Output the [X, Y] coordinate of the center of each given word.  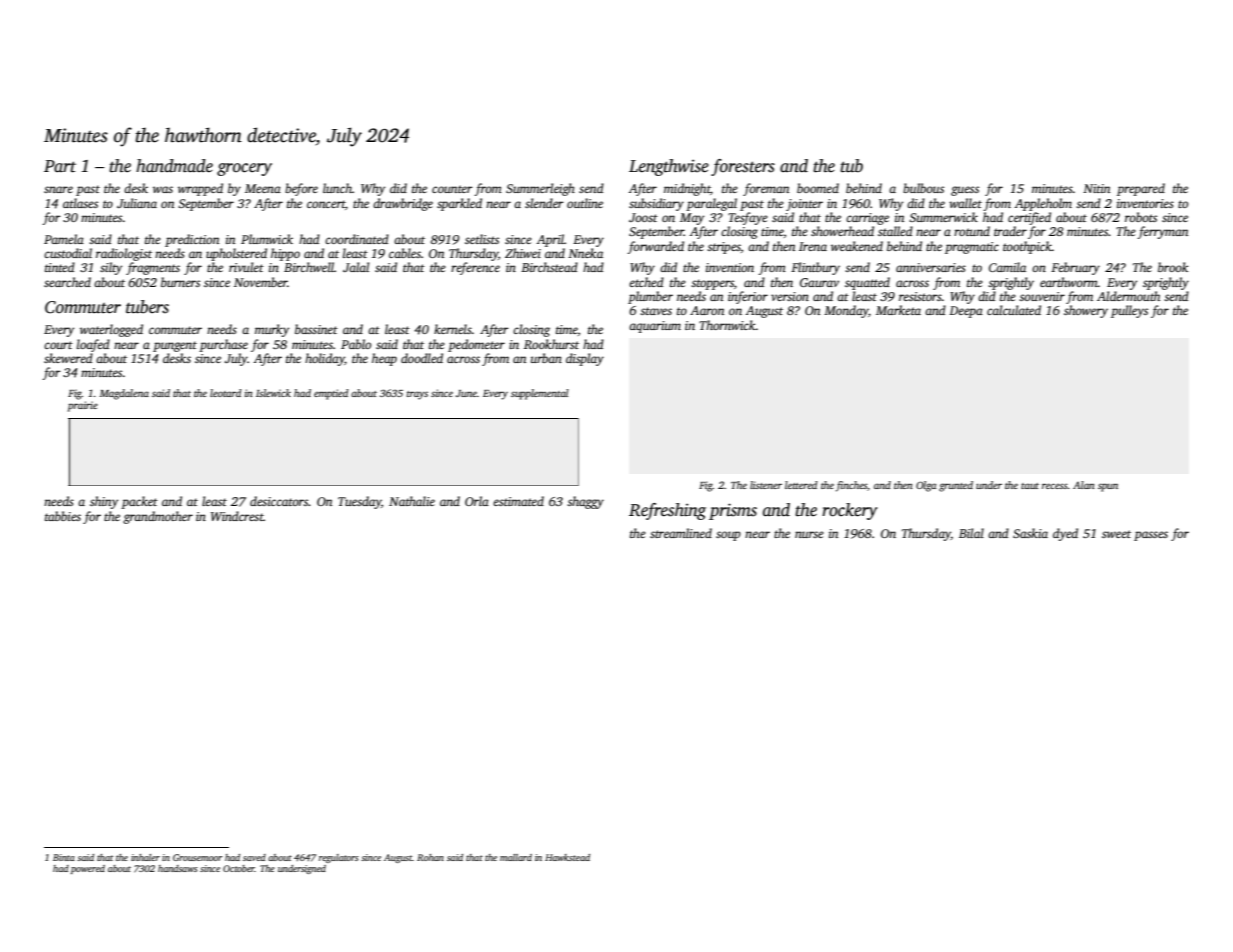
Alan [1084, 485]
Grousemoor [198, 857]
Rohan [430, 857]
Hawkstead [567, 857]
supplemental [540, 394]
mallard [516, 857]
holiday [325, 359]
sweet [1116, 534]
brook [1173, 267]
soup [728, 536]
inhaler [145, 857]
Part [60, 166]
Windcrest [237, 516]
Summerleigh [540, 189]
